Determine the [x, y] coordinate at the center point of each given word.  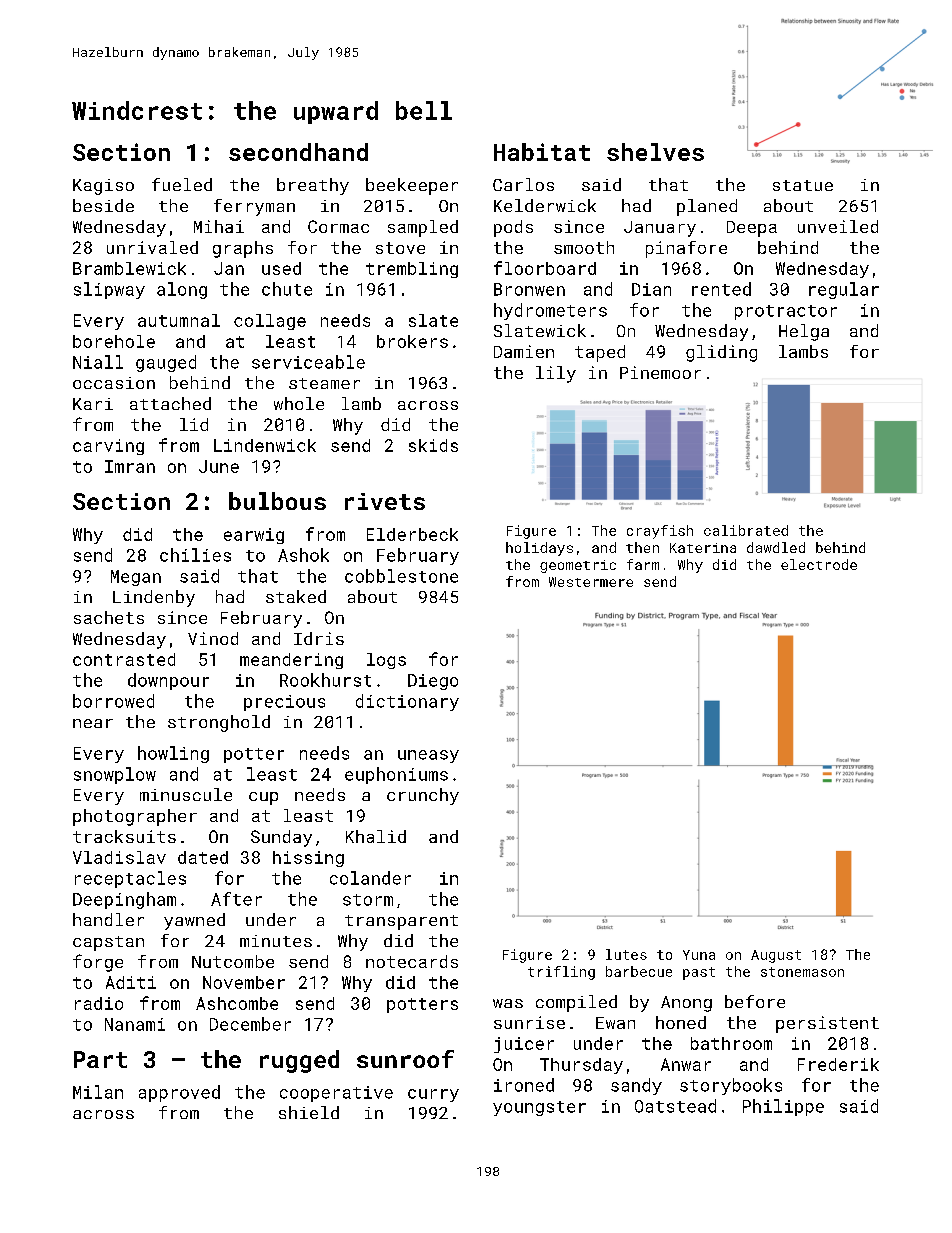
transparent [401, 922]
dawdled [776, 547]
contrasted [124, 659]
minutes [276, 941]
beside [103, 205]
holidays [539, 549]
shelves [655, 152]
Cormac [338, 226]
